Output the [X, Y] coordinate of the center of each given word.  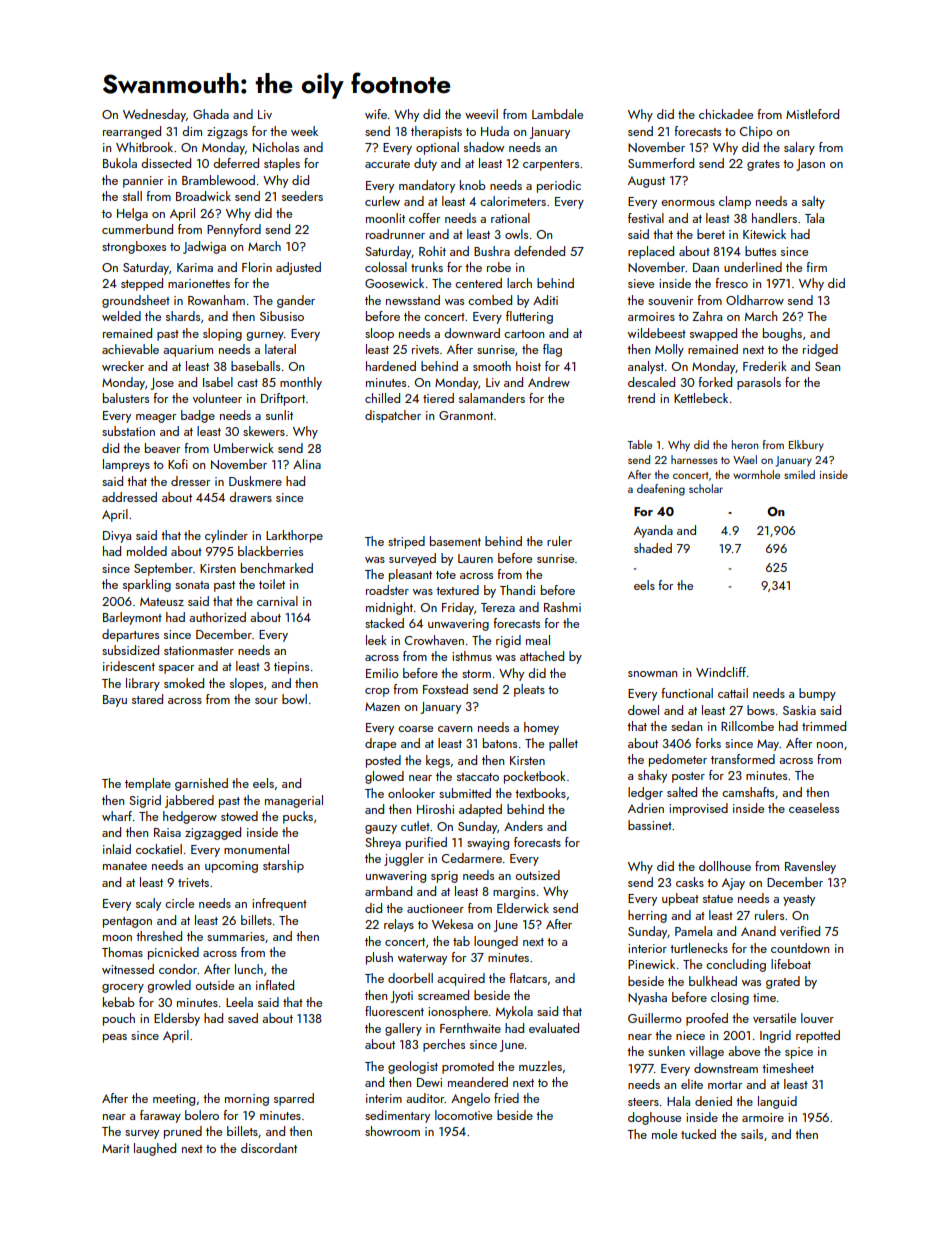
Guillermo [655, 1018]
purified [426, 843]
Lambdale [557, 114]
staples [282, 164]
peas [115, 1038]
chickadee [726, 114]
